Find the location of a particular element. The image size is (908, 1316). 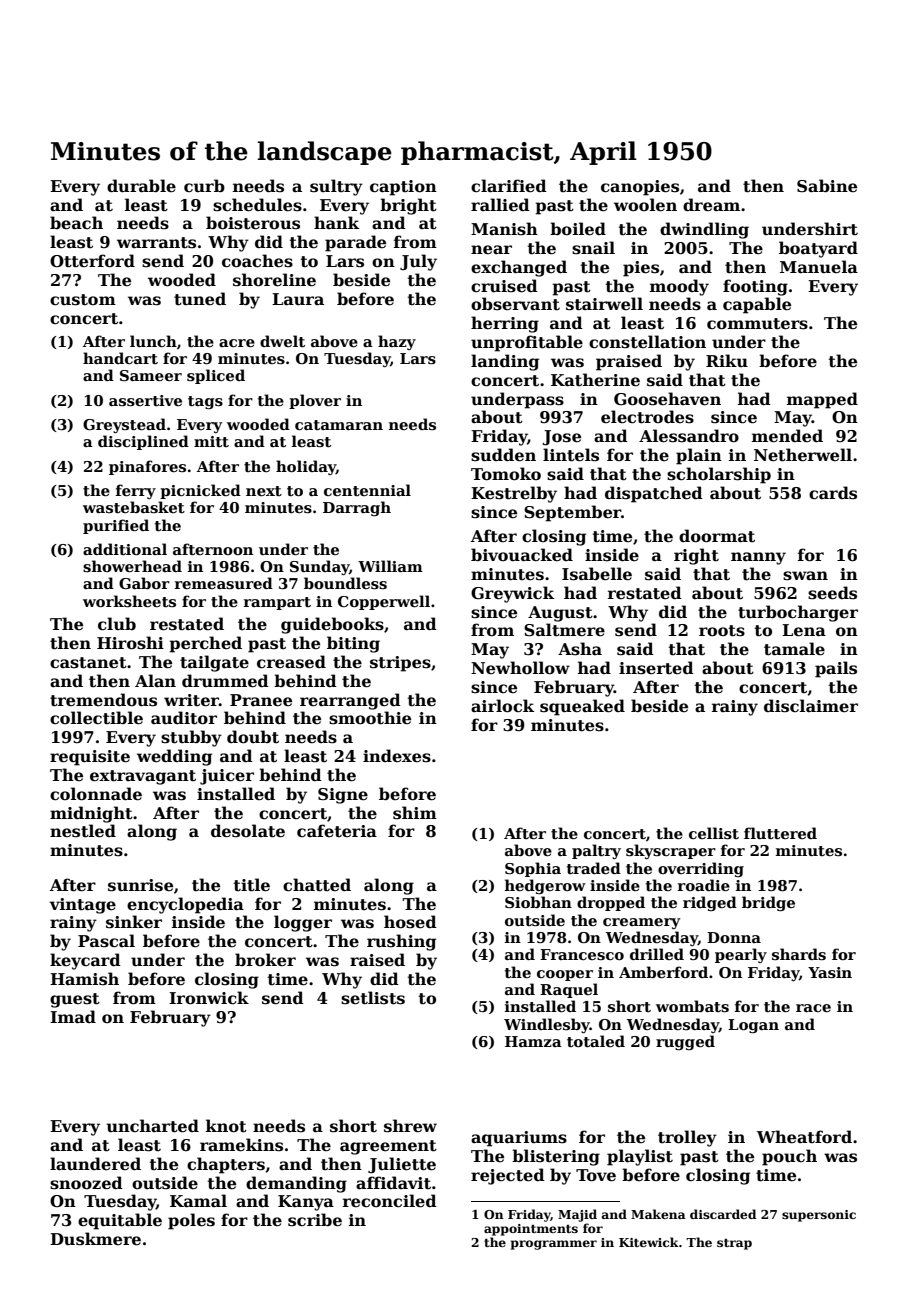

Francesco is located at coordinates (582, 954).
